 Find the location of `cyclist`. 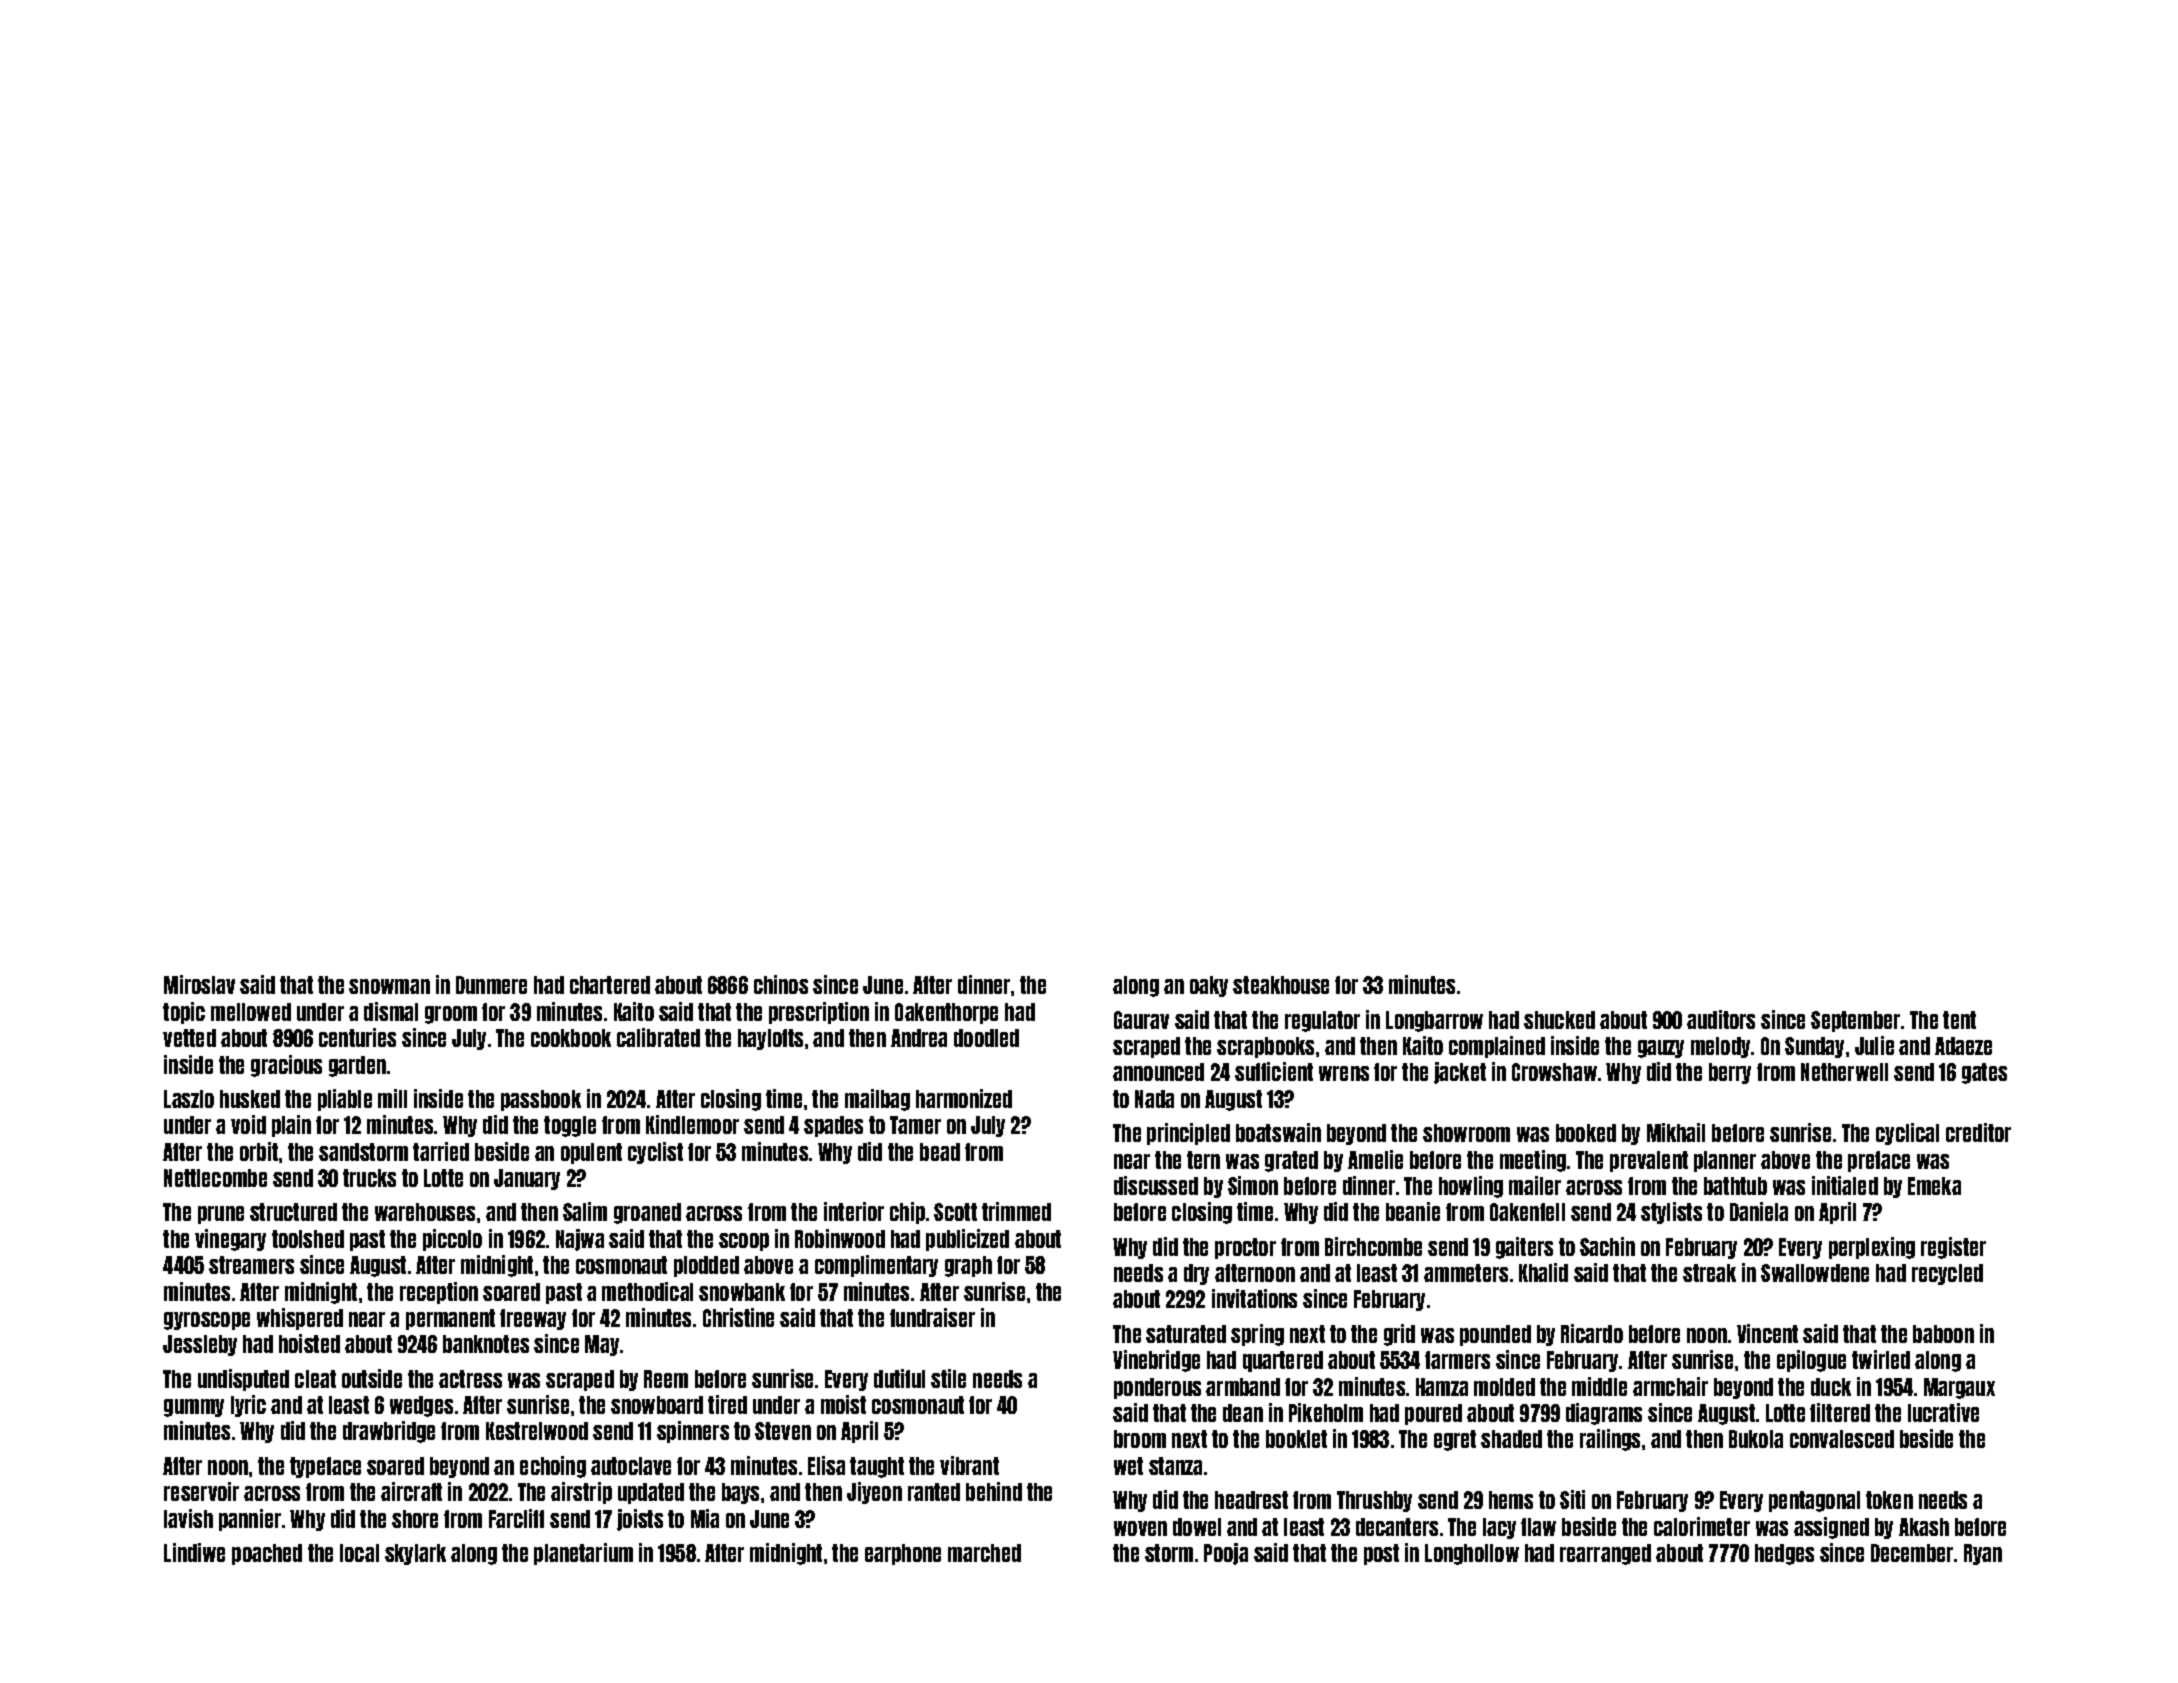

cyclist is located at coordinates (655, 1153).
